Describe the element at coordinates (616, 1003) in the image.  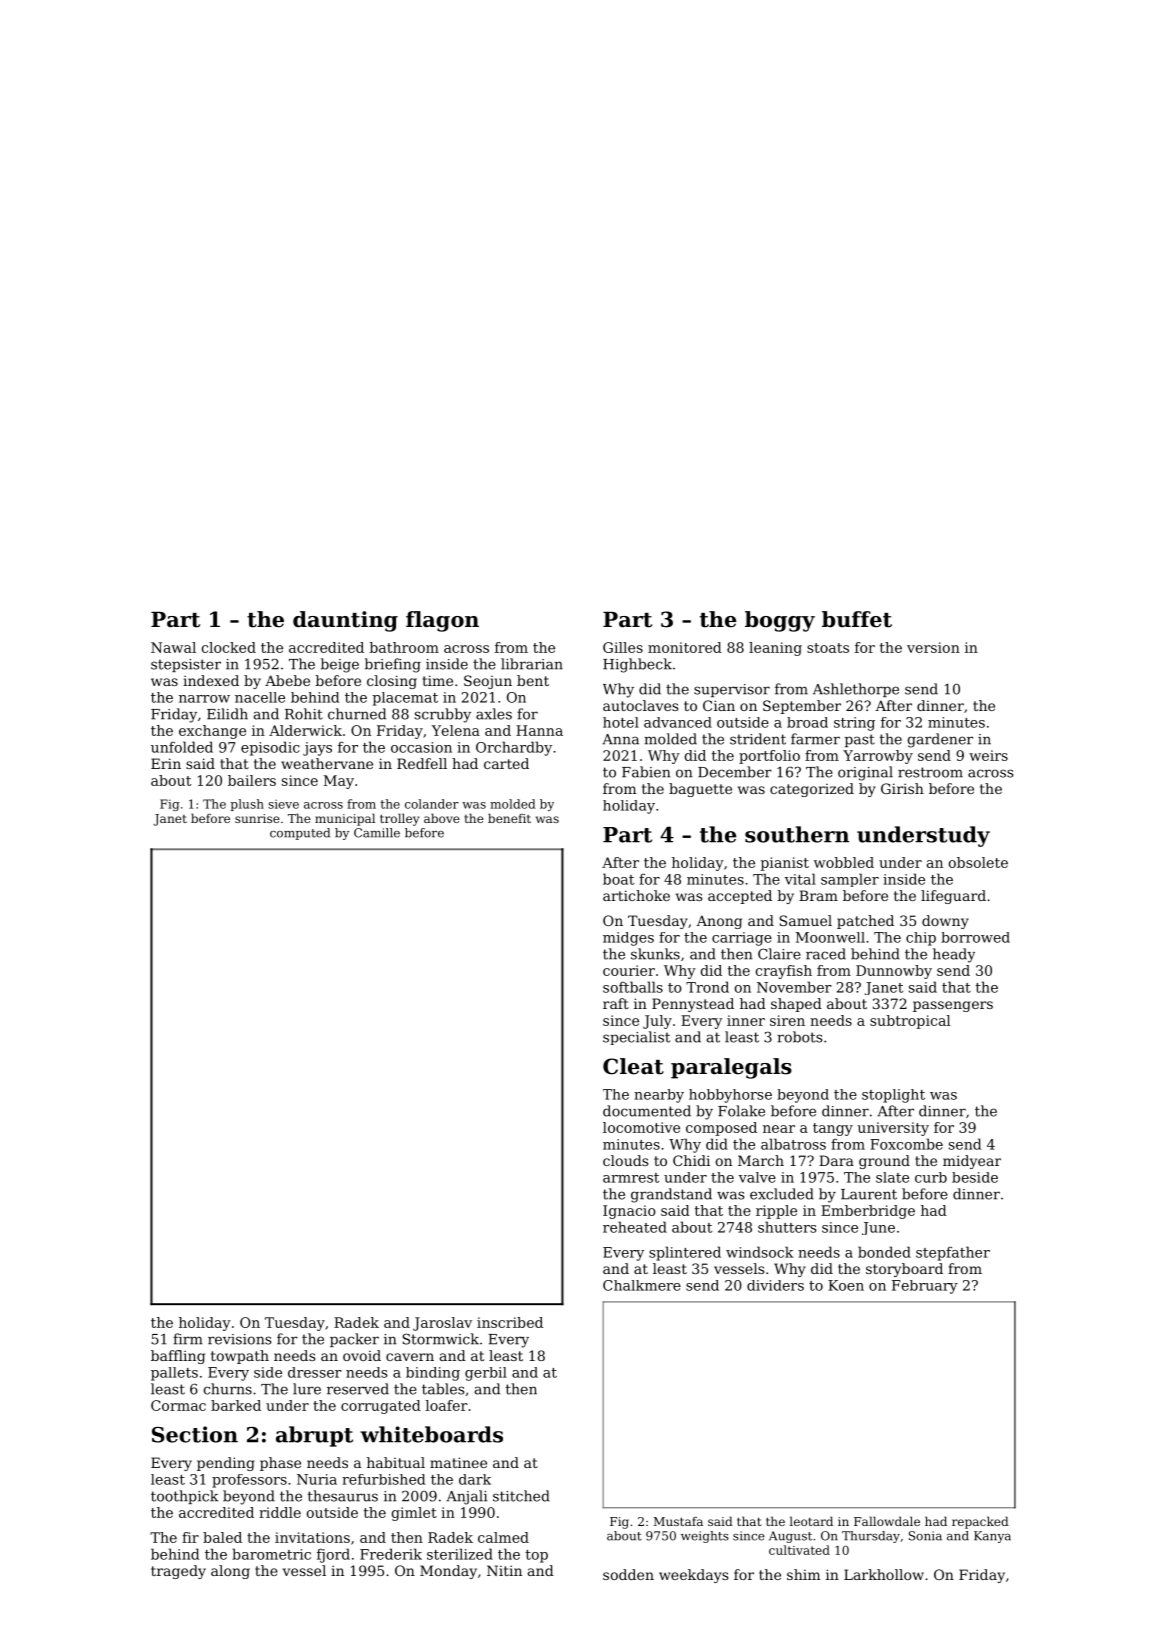
I see `raft` at that location.
